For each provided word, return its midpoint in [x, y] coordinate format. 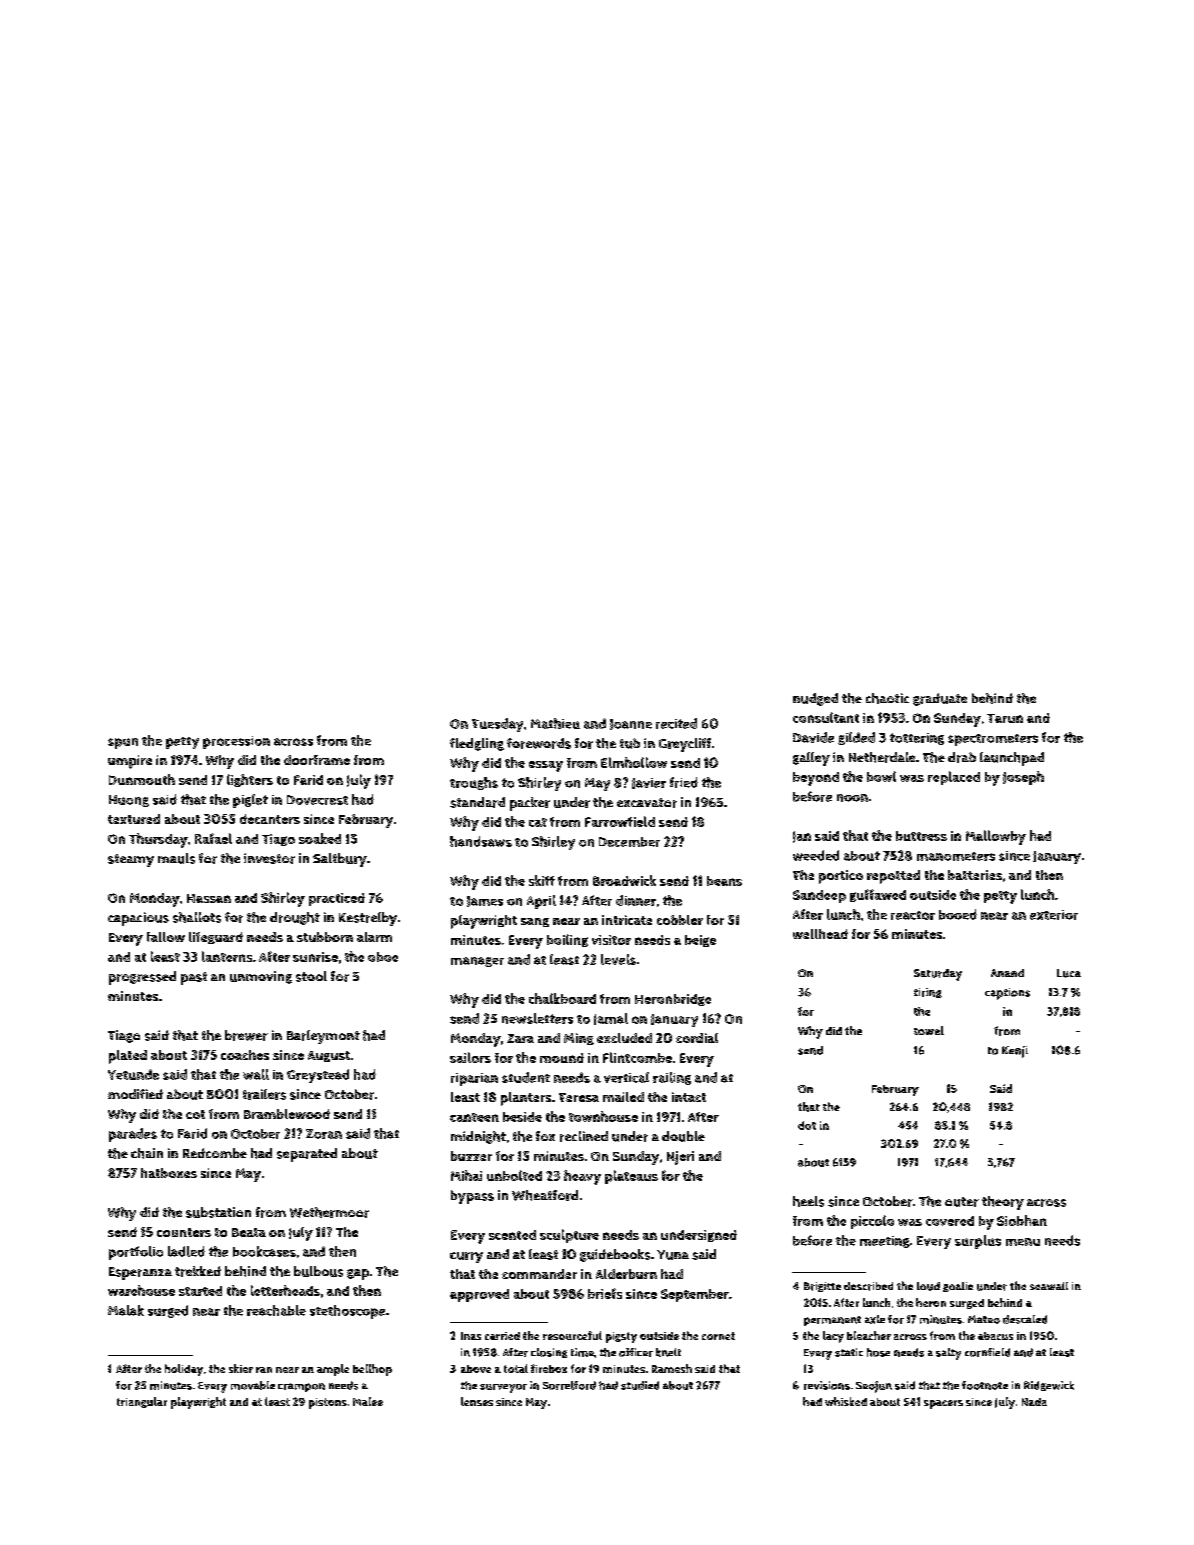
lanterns [227, 956]
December [629, 842]
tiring [928, 993]
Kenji [1015, 1052]
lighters [250, 780]
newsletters [537, 1018]
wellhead [820, 934]
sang [535, 922]
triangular [142, 1402]
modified [135, 1094]
